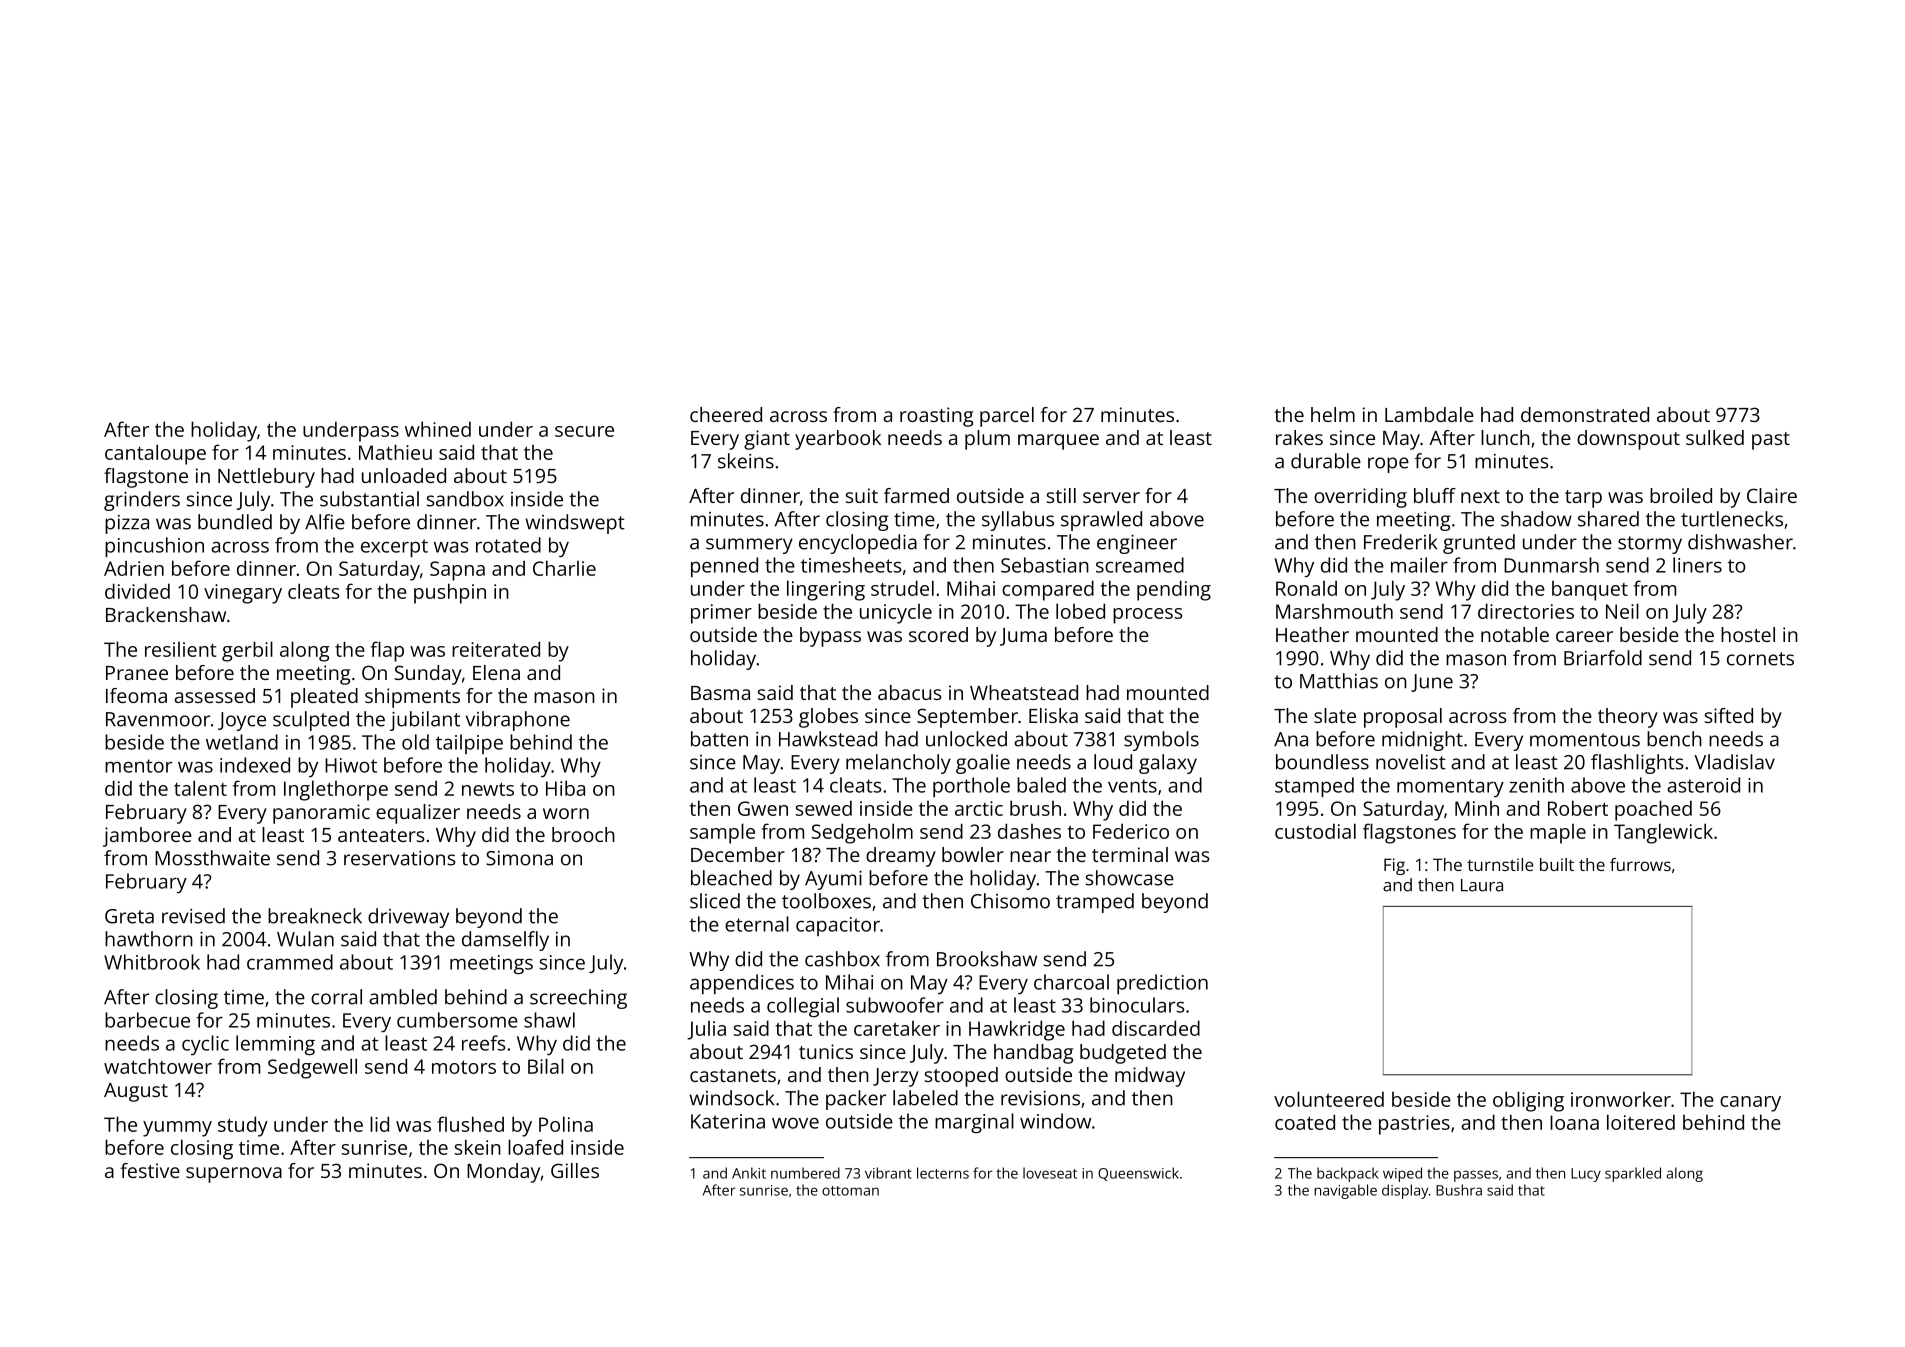  I want to click on charcoal, so click(1071, 982).
